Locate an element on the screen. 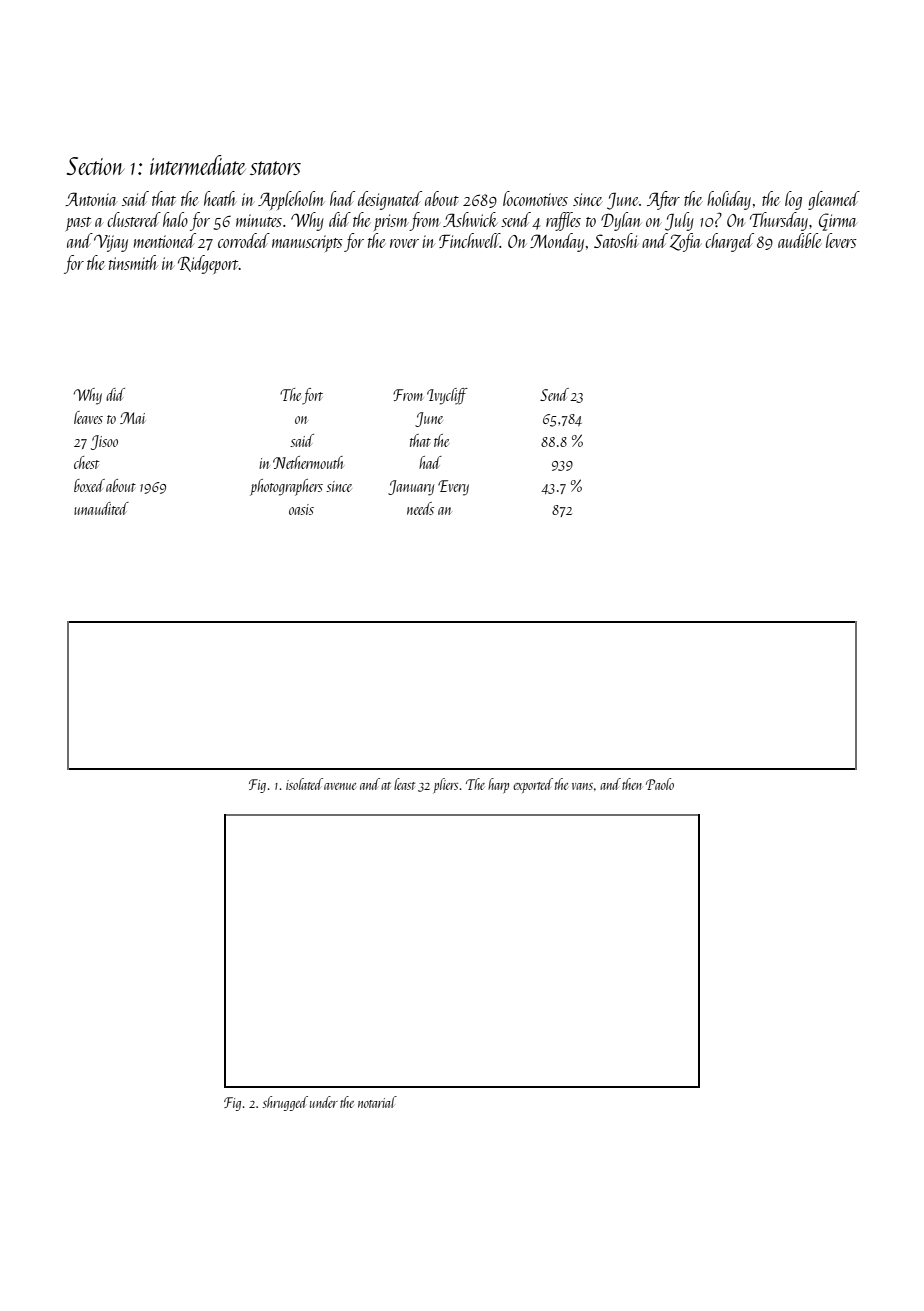 The height and width of the screenshot is (1311, 924). unaudited is located at coordinates (101, 508).
